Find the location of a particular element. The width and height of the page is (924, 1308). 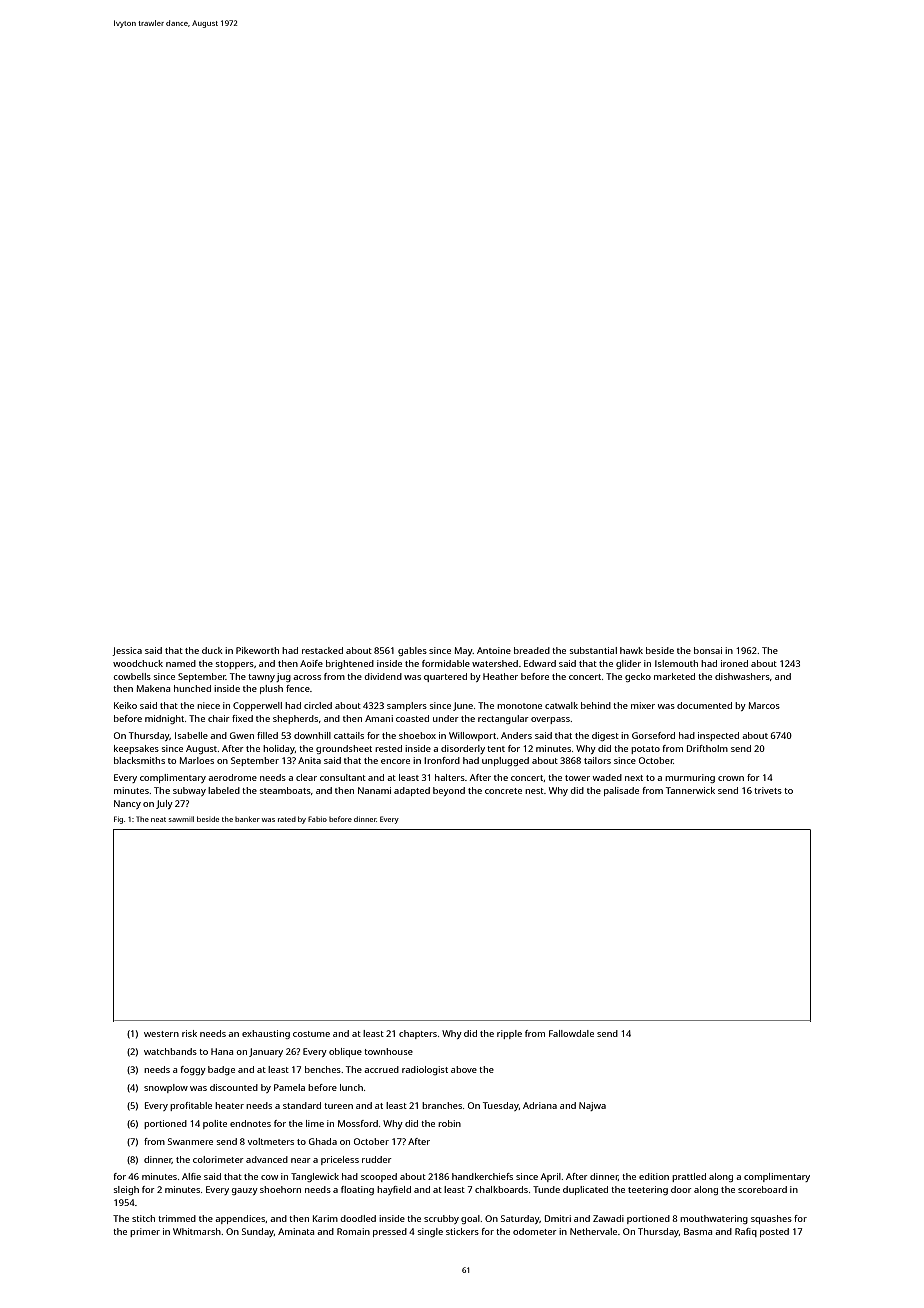

watchbands is located at coordinates (170, 1051).
